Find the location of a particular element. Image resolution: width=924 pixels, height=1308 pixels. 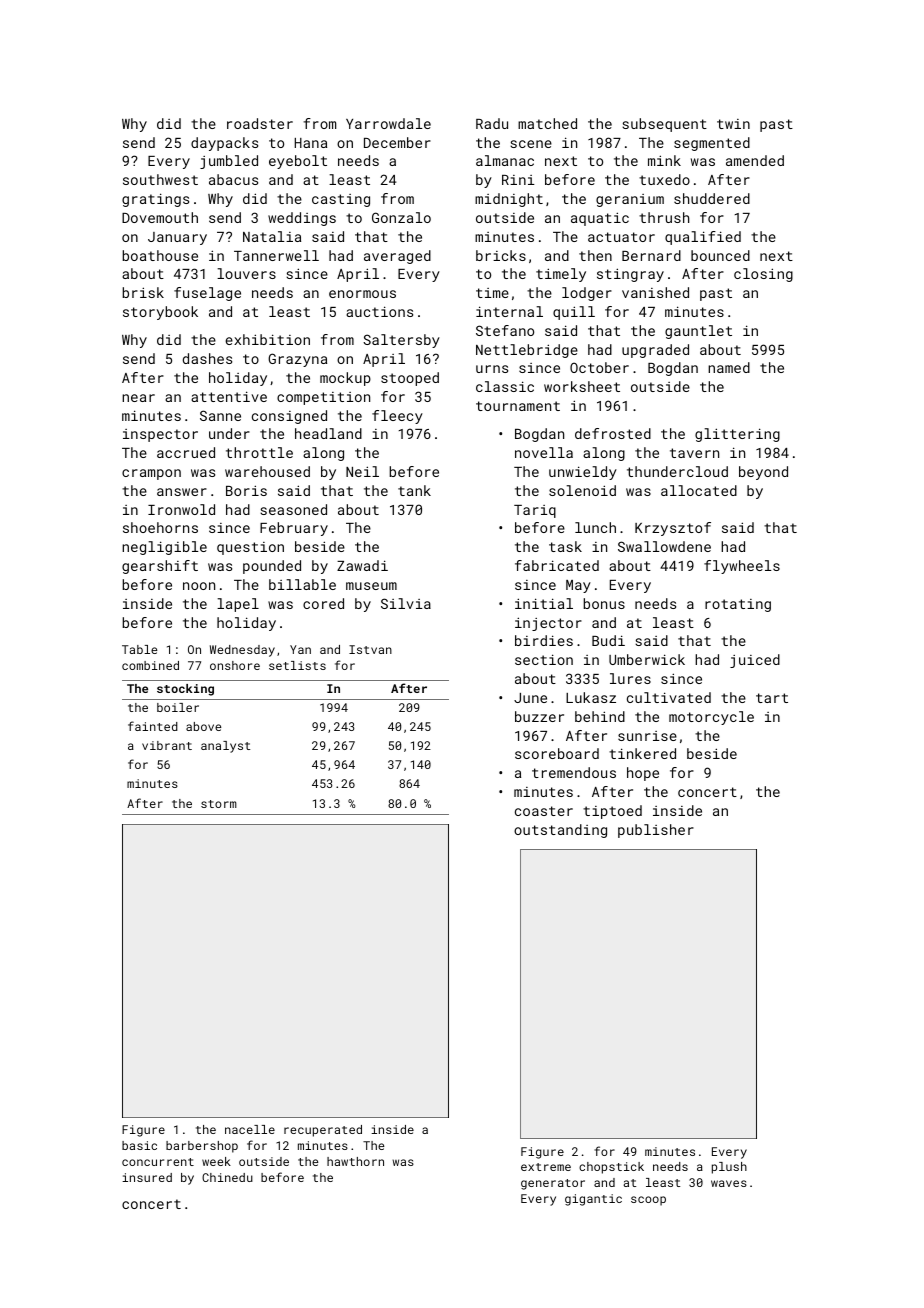

shoehorns is located at coordinates (160, 527).
